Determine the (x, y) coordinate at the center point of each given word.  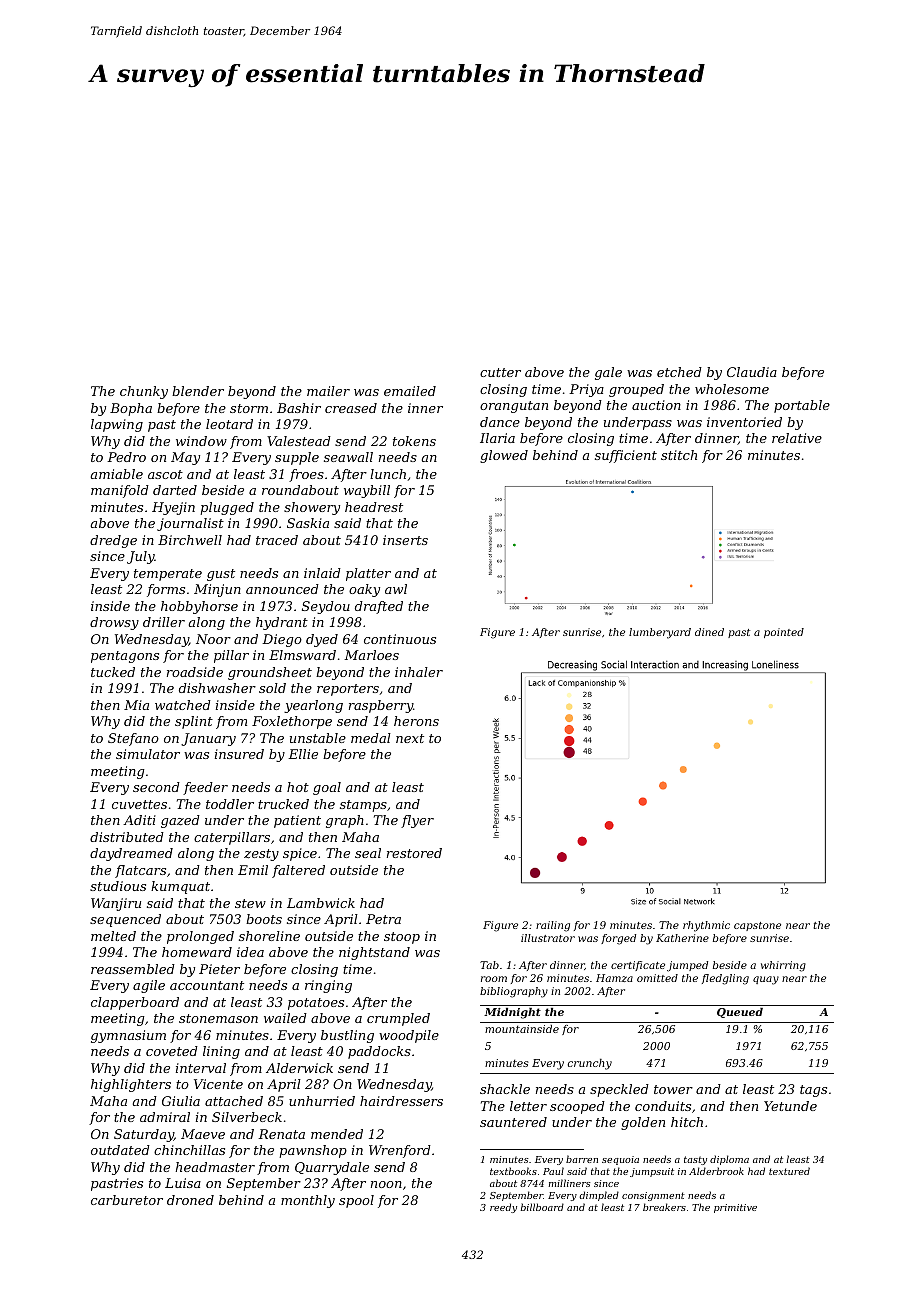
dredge (113, 541)
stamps (363, 806)
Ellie (303, 754)
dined (709, 632)
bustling (347, 1036)
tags (813, 1091)
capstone (757, 926)
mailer (328, 391)
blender (198, 391)
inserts (405, 540)
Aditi (139, 820)
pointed (784, 633)
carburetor (127, 1200)
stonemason (218, 1018)
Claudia (752, 372)
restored (414, 853)
